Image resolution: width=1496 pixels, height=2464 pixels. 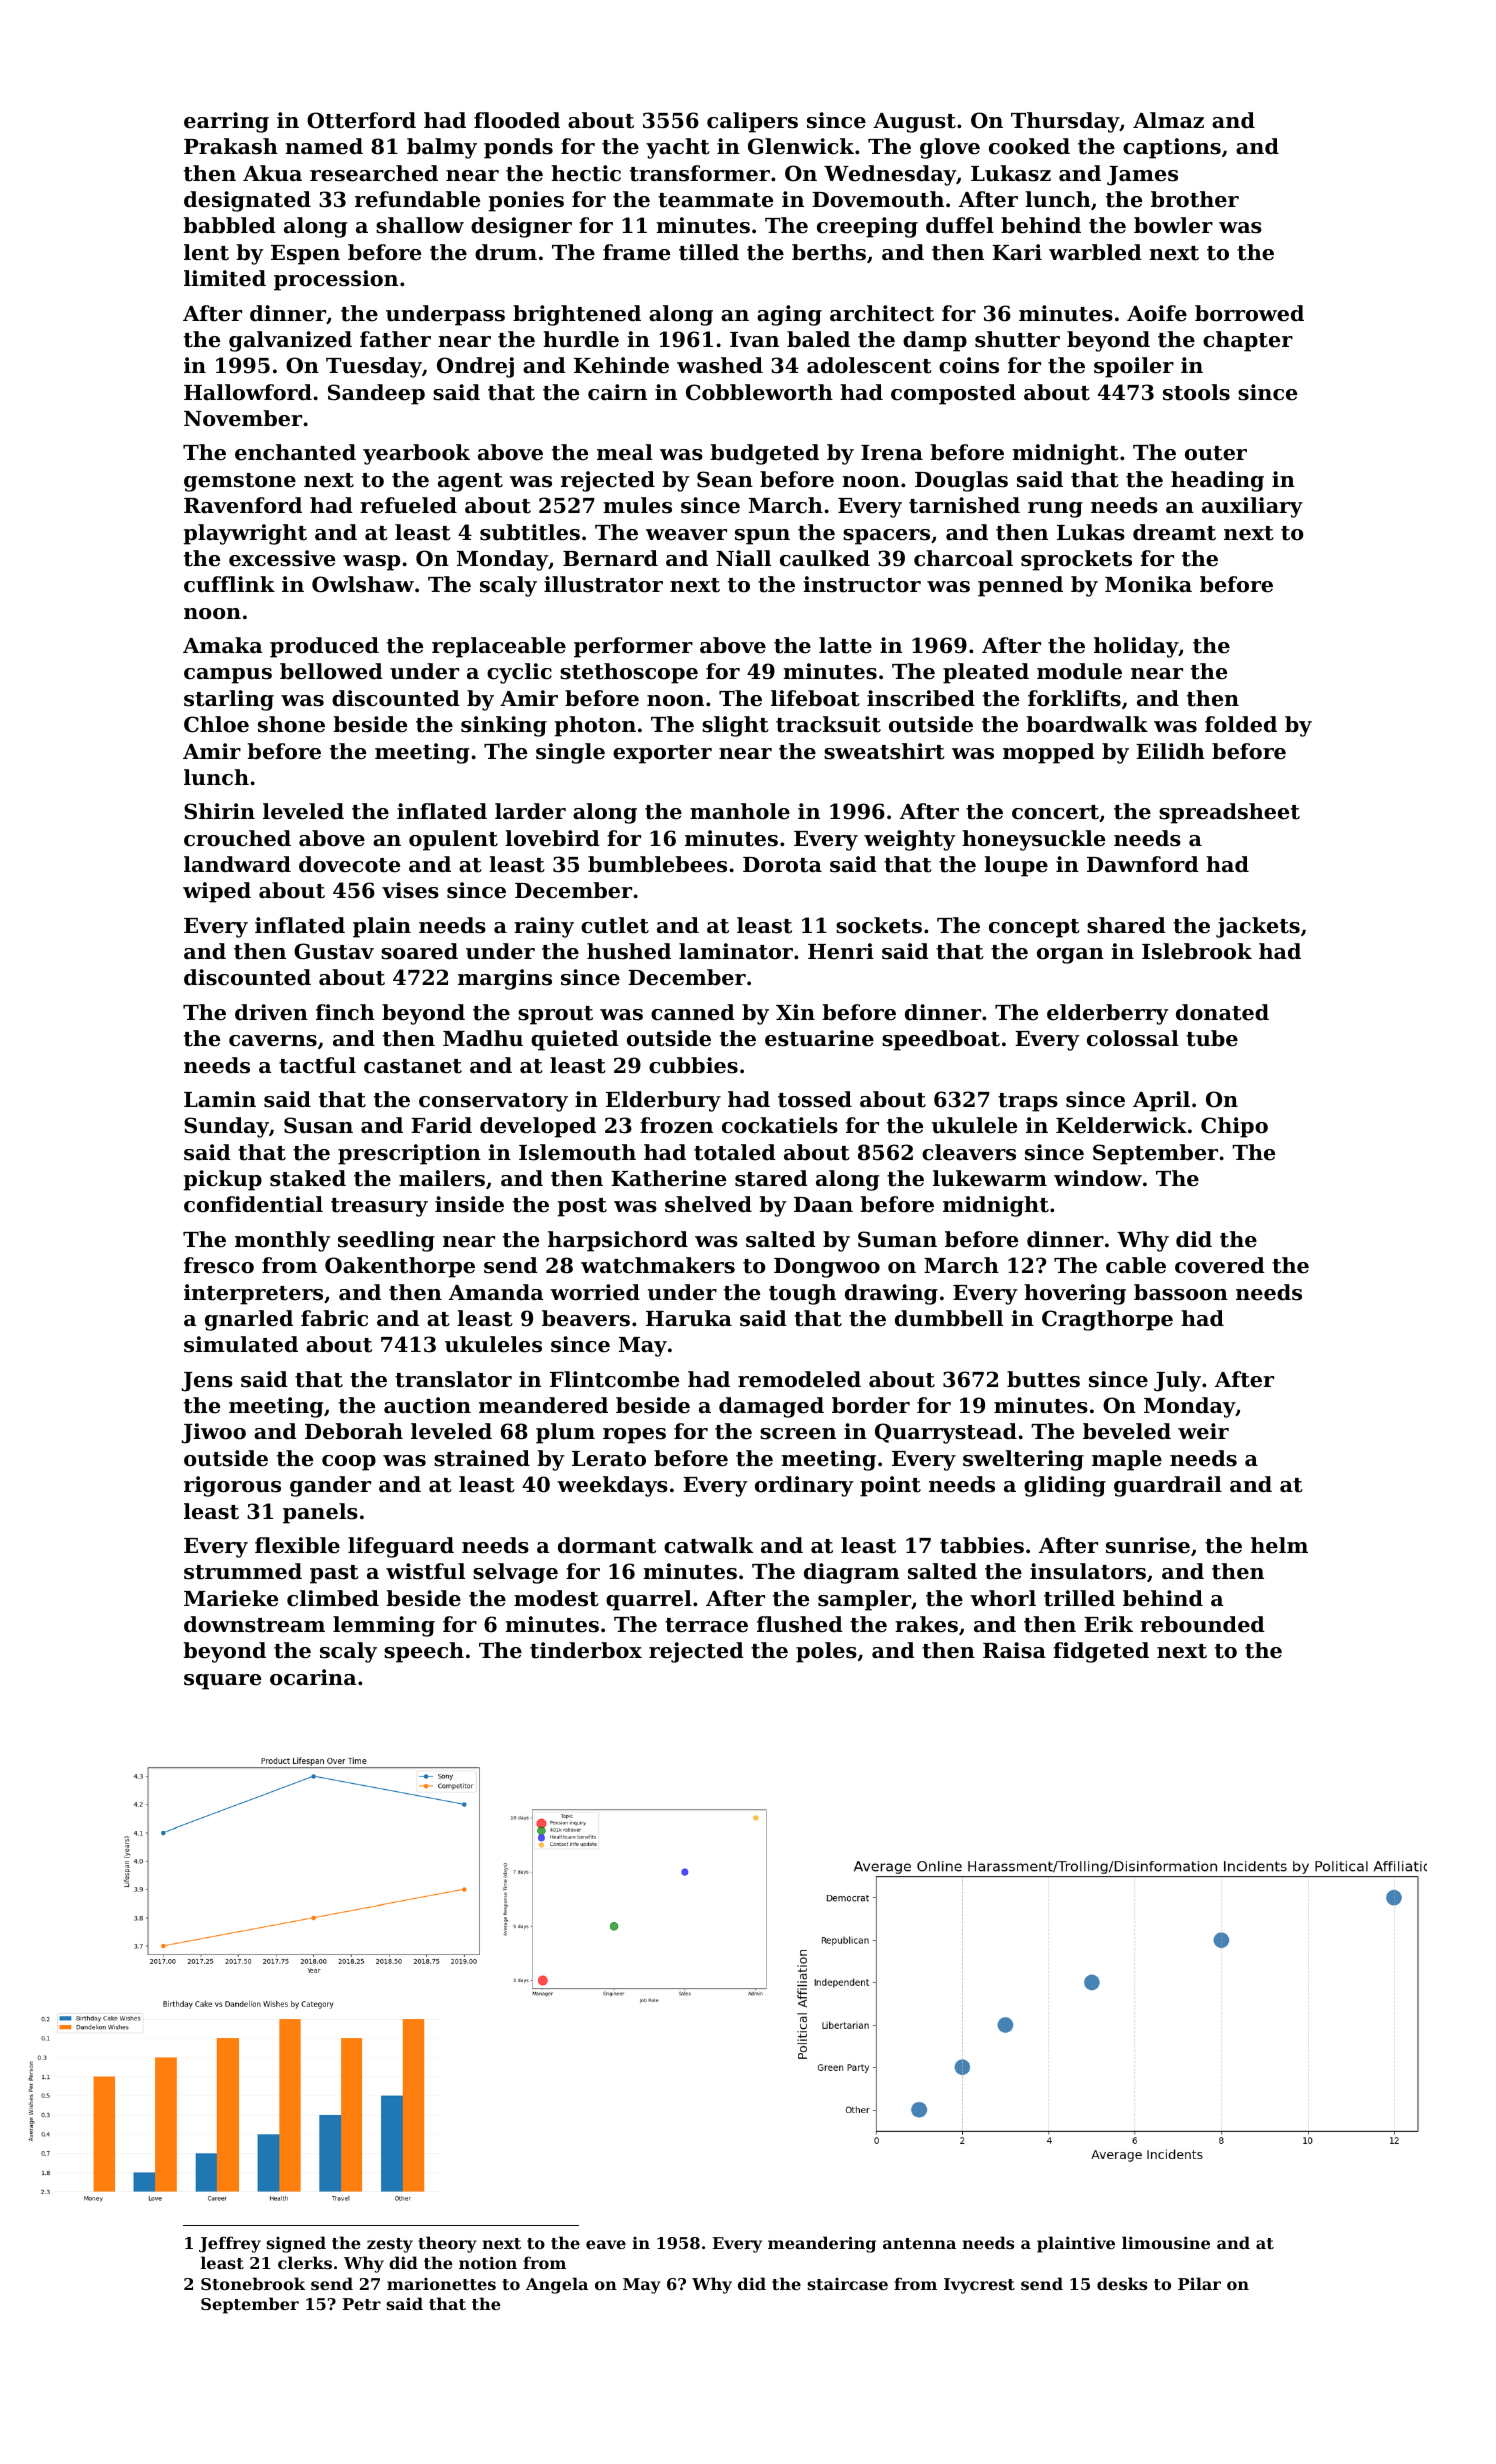 What do you see at coordinates (1049, 753) in the screenshot?
I see `mopped` at bounding box center [1049, 753].
